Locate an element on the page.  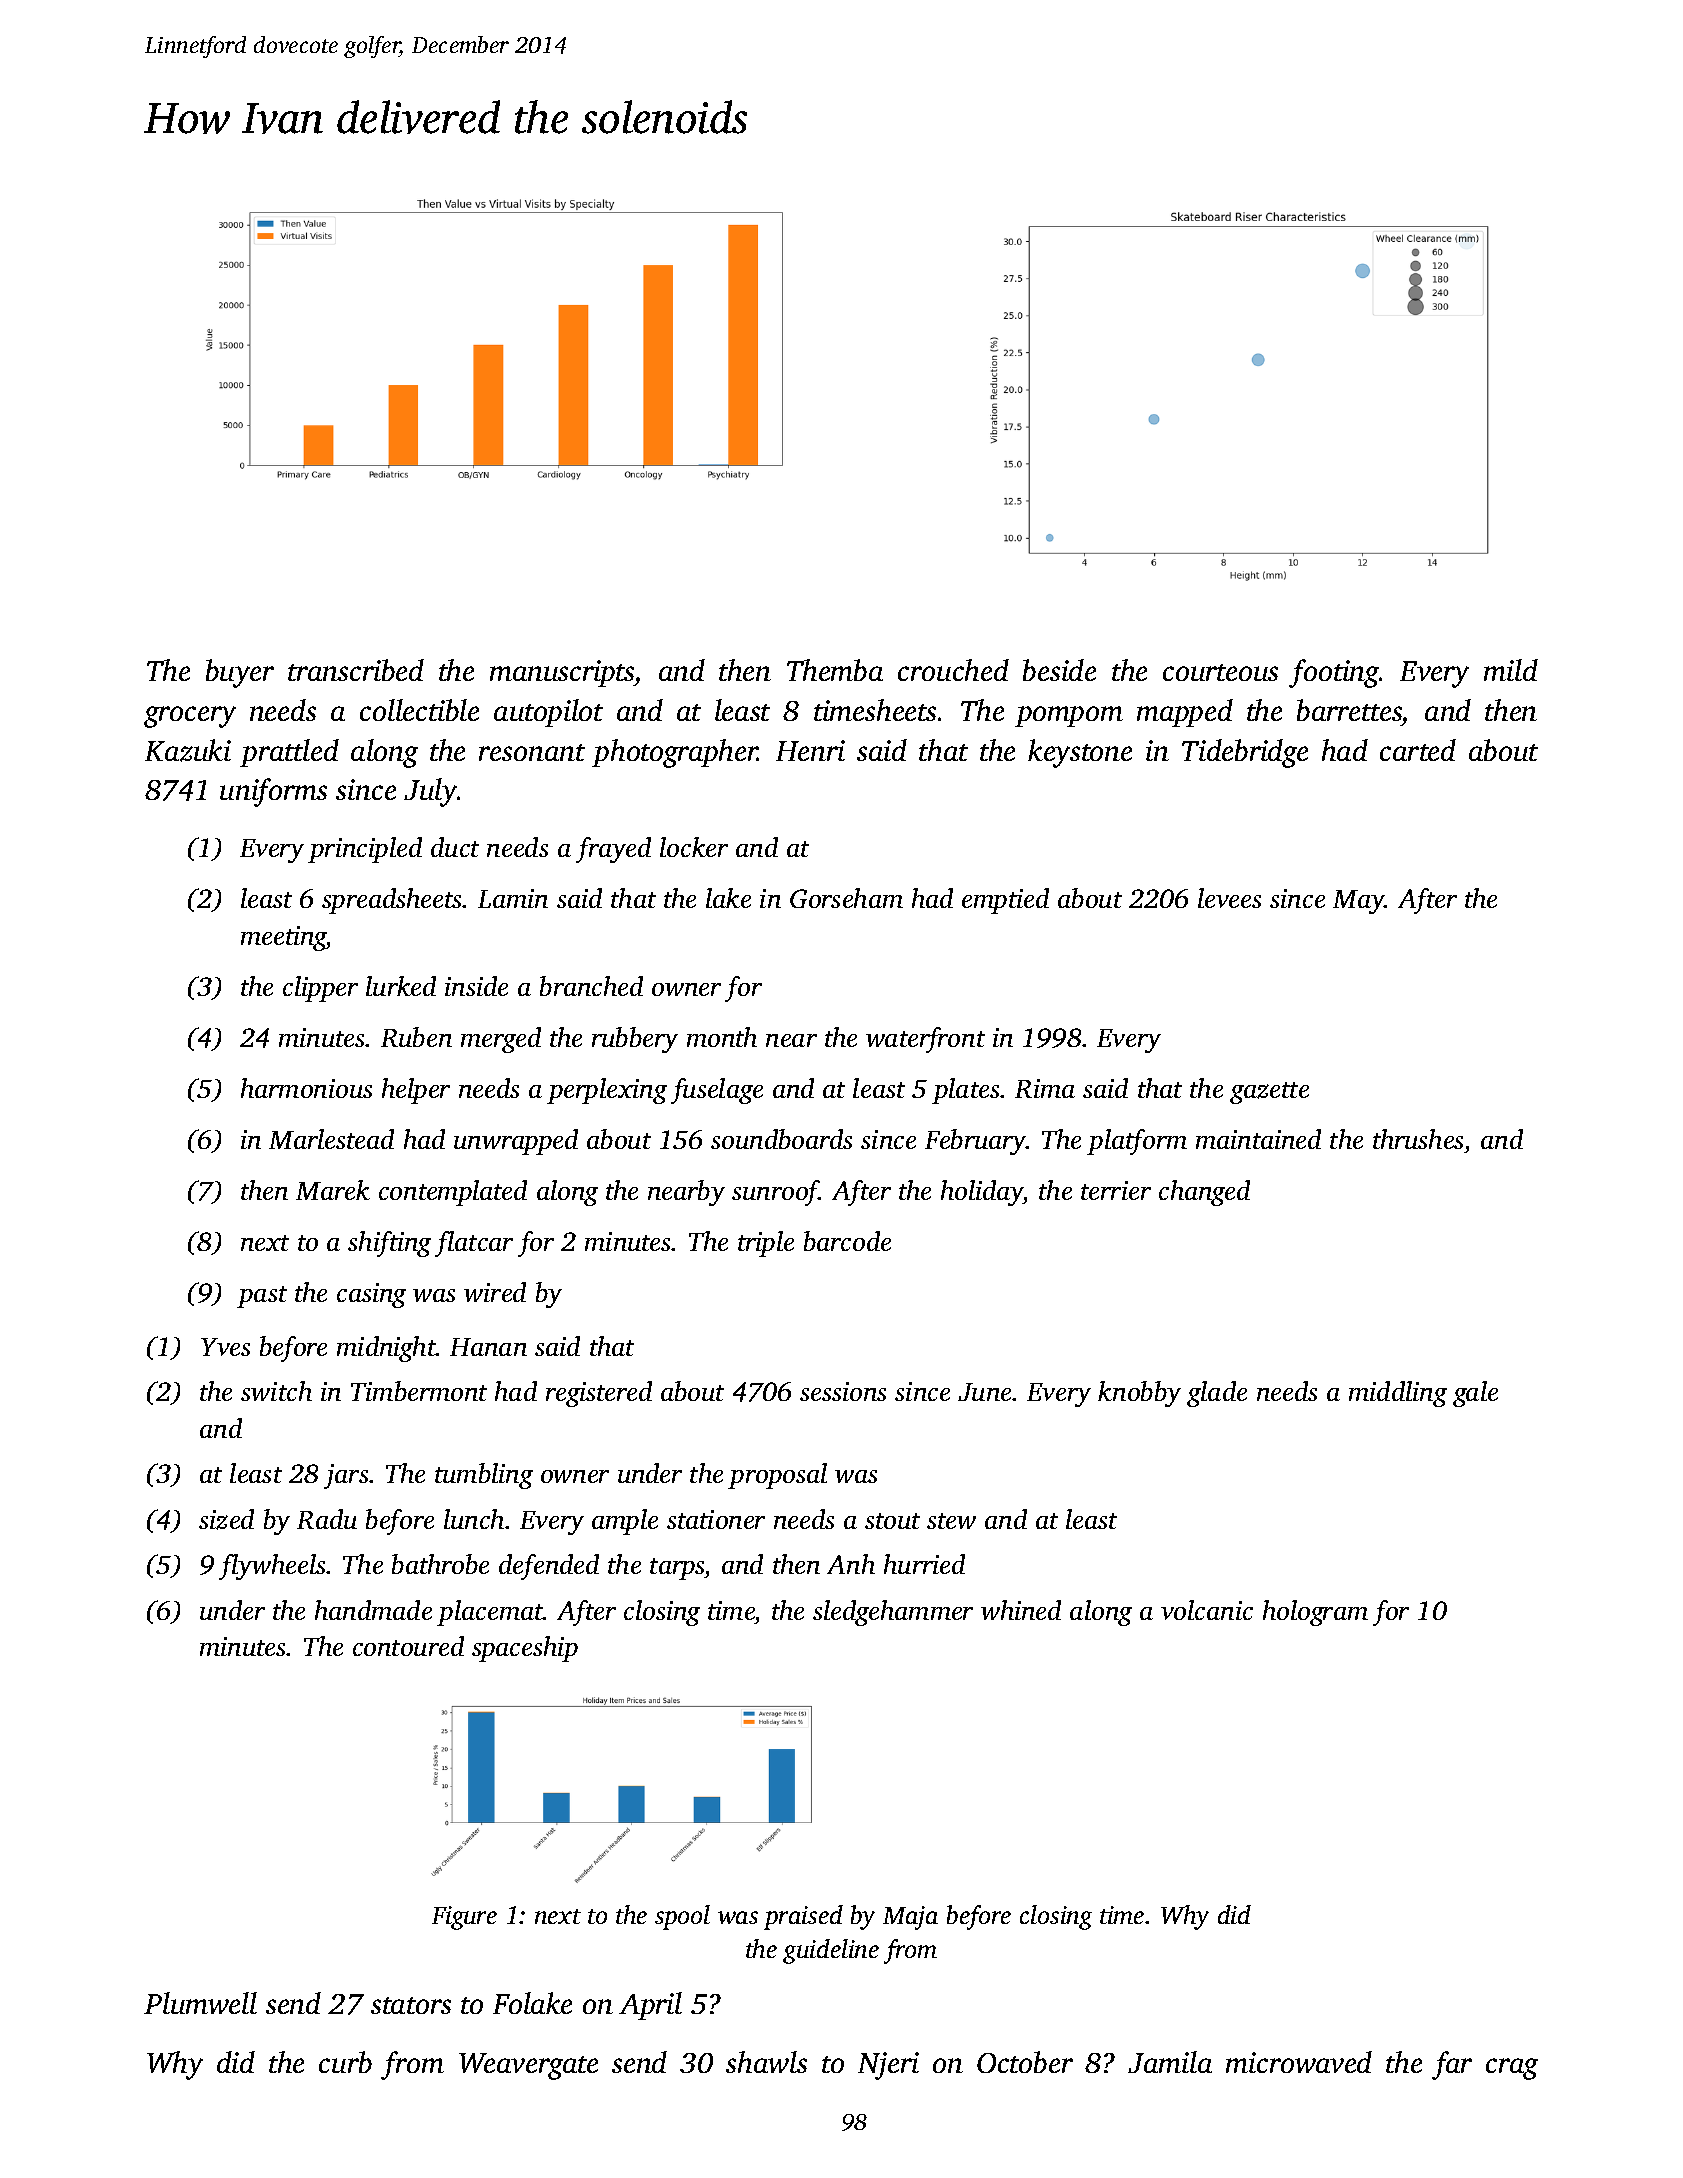
merged is located at coordinates (501, 1040).
